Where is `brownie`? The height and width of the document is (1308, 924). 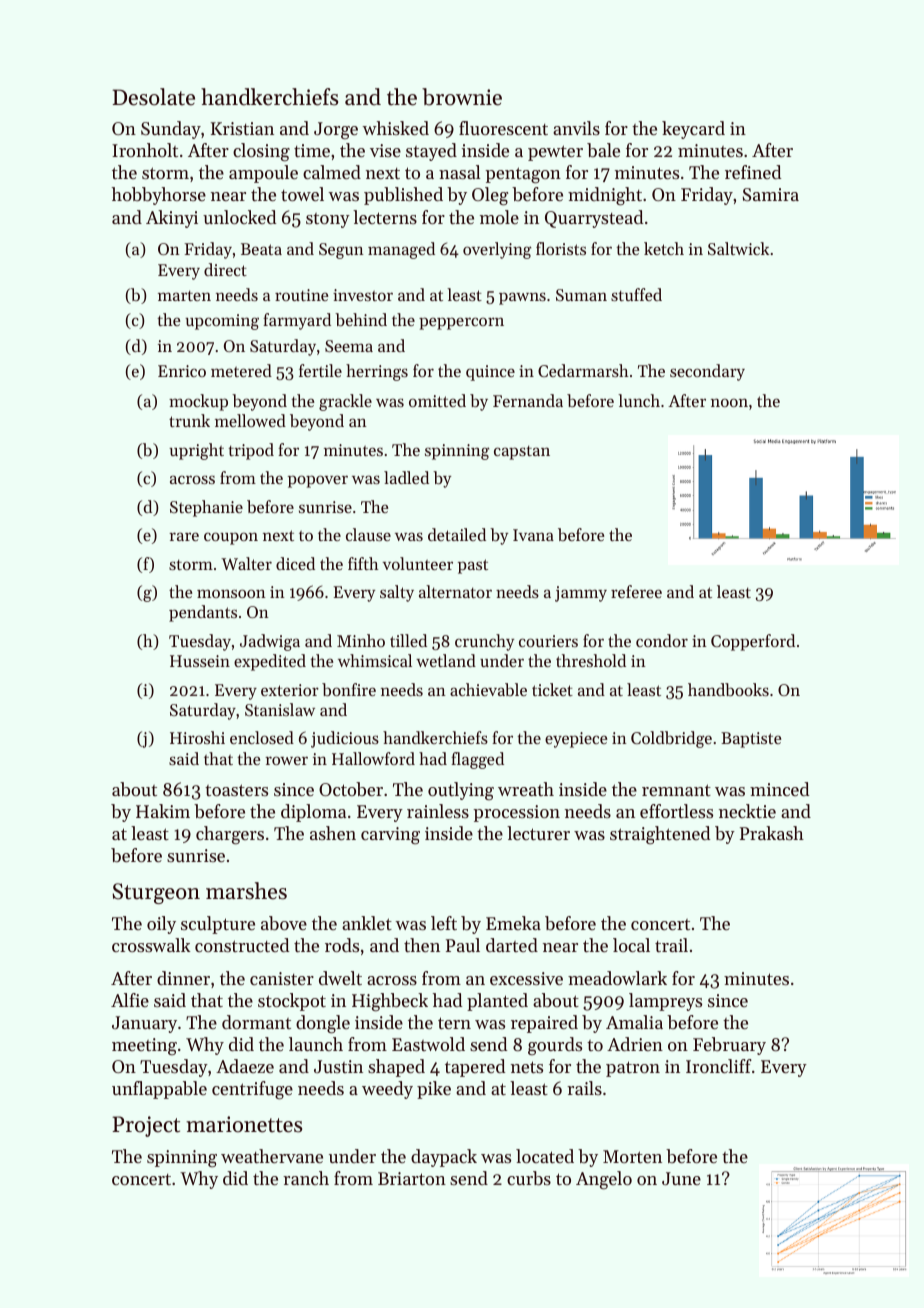 brownie is located at coordinates (462, 97).
